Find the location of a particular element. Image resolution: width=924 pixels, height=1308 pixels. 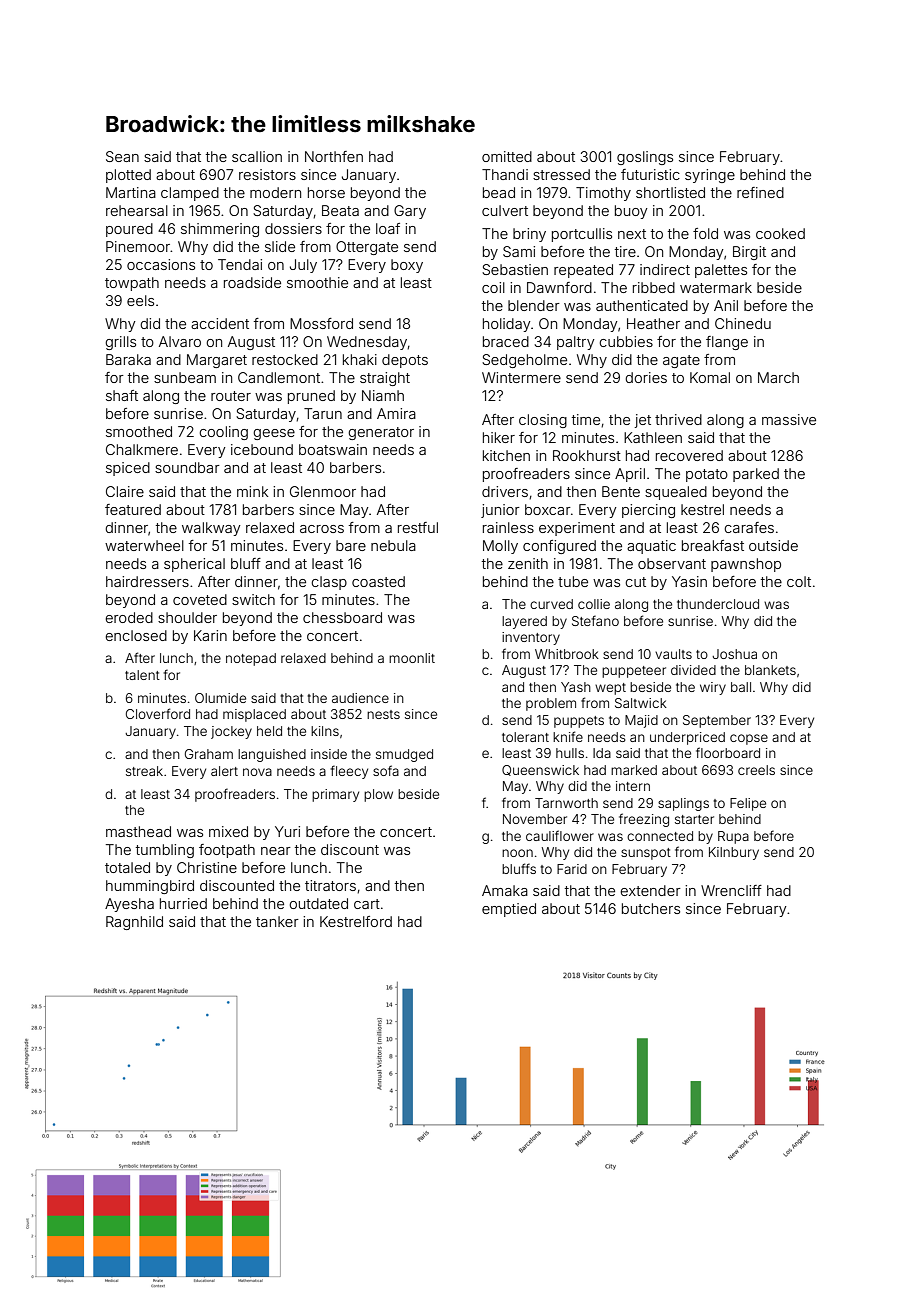

soundbar is located at coordinates (187, 467).
